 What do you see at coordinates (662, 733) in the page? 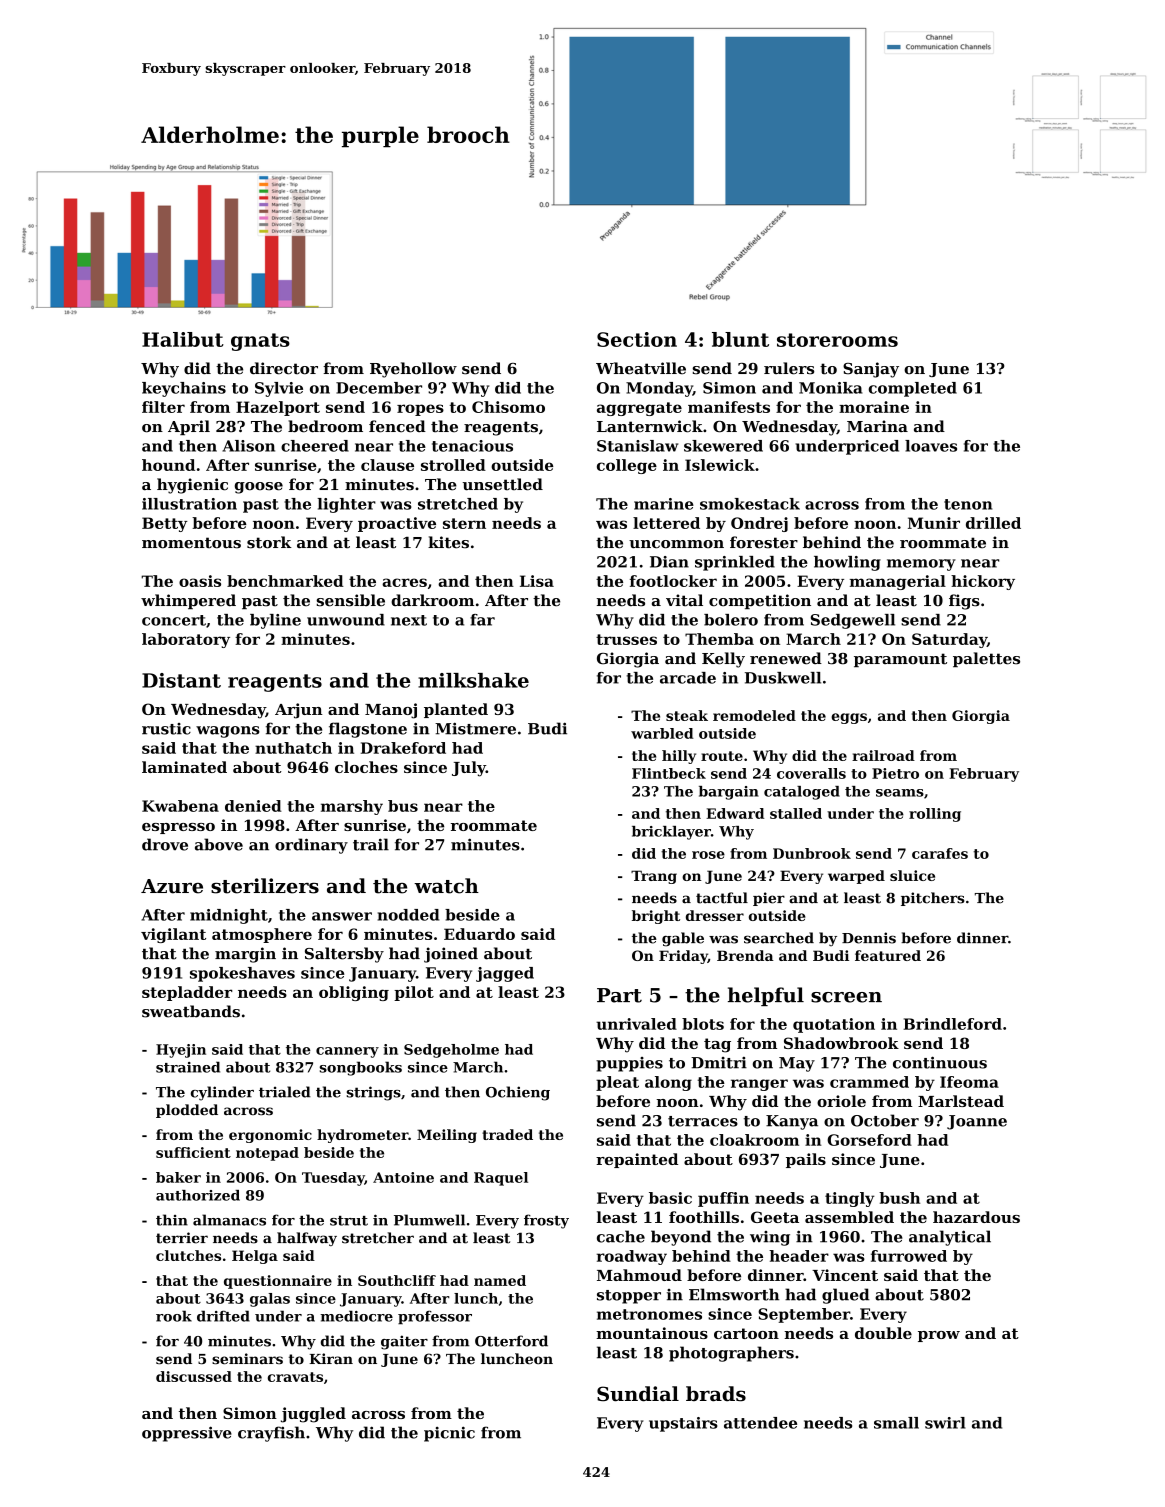
I see `warbled` at bounding box center [662, 733].
